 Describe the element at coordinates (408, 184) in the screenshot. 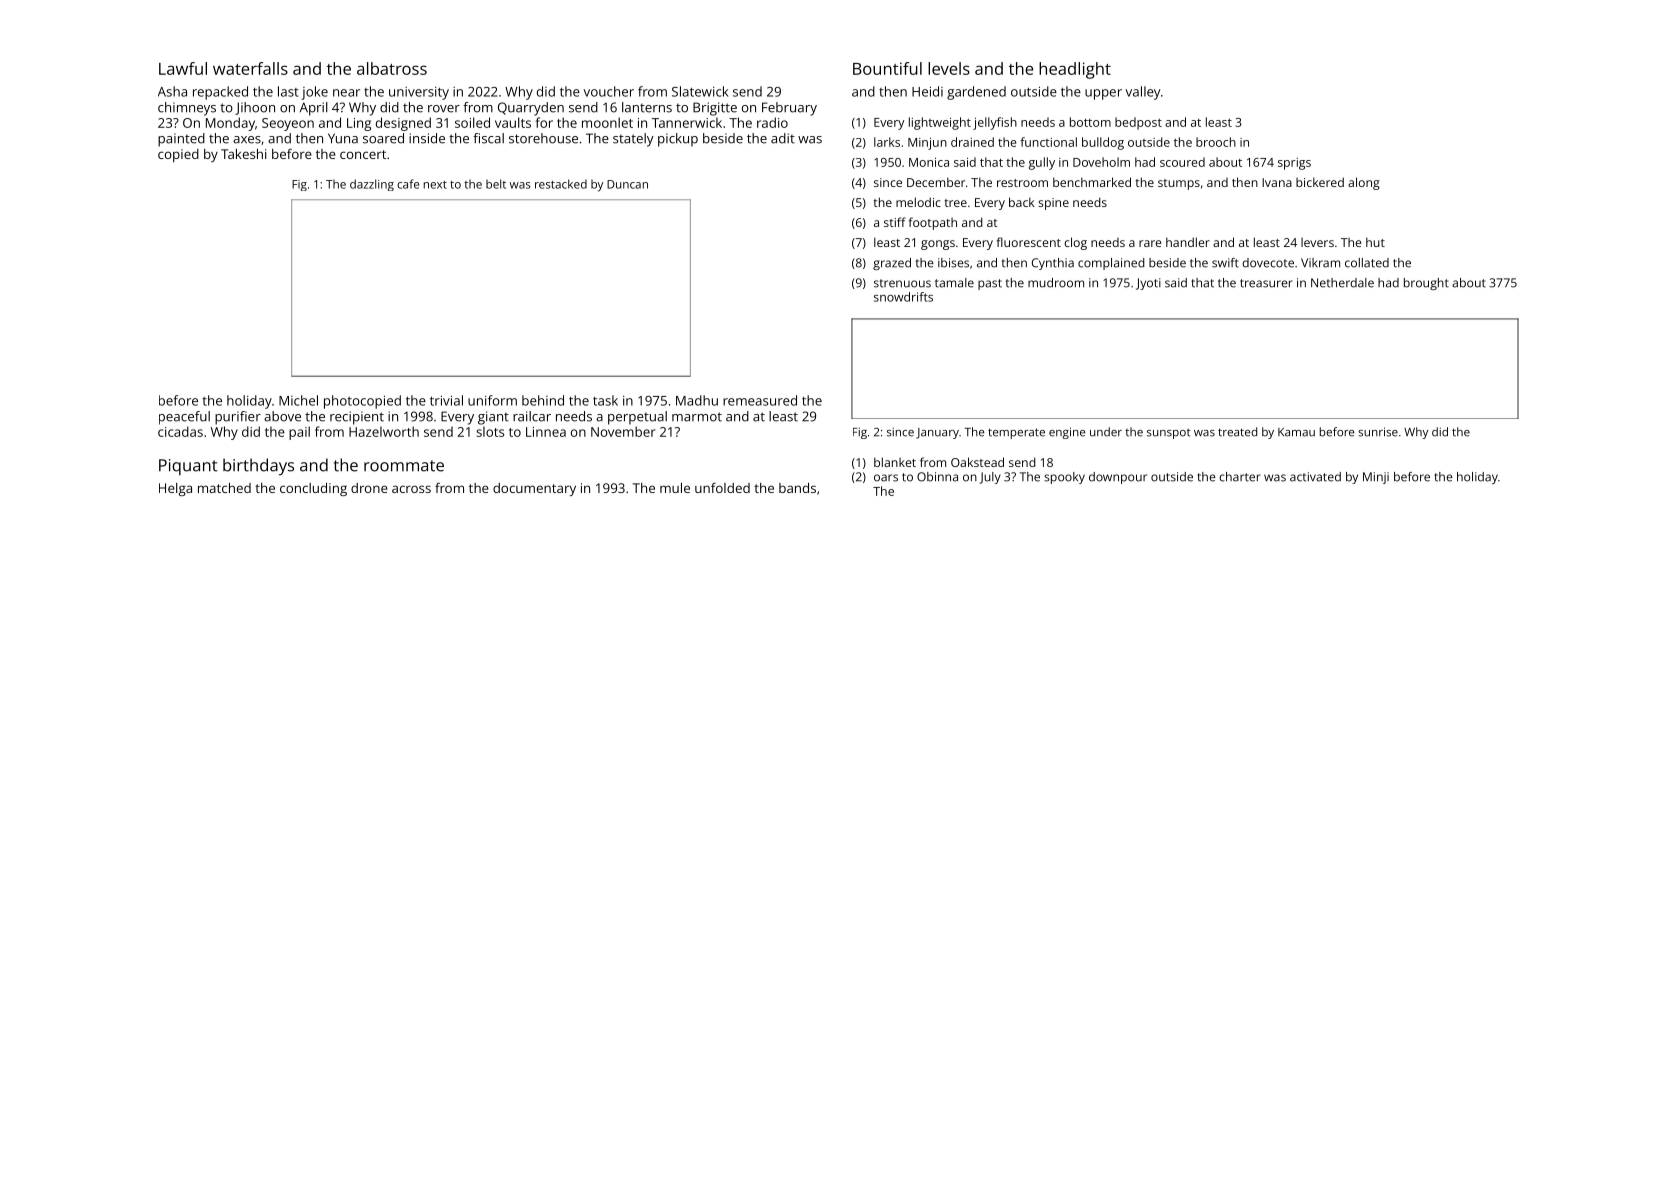

I see `cafe` at that location.
